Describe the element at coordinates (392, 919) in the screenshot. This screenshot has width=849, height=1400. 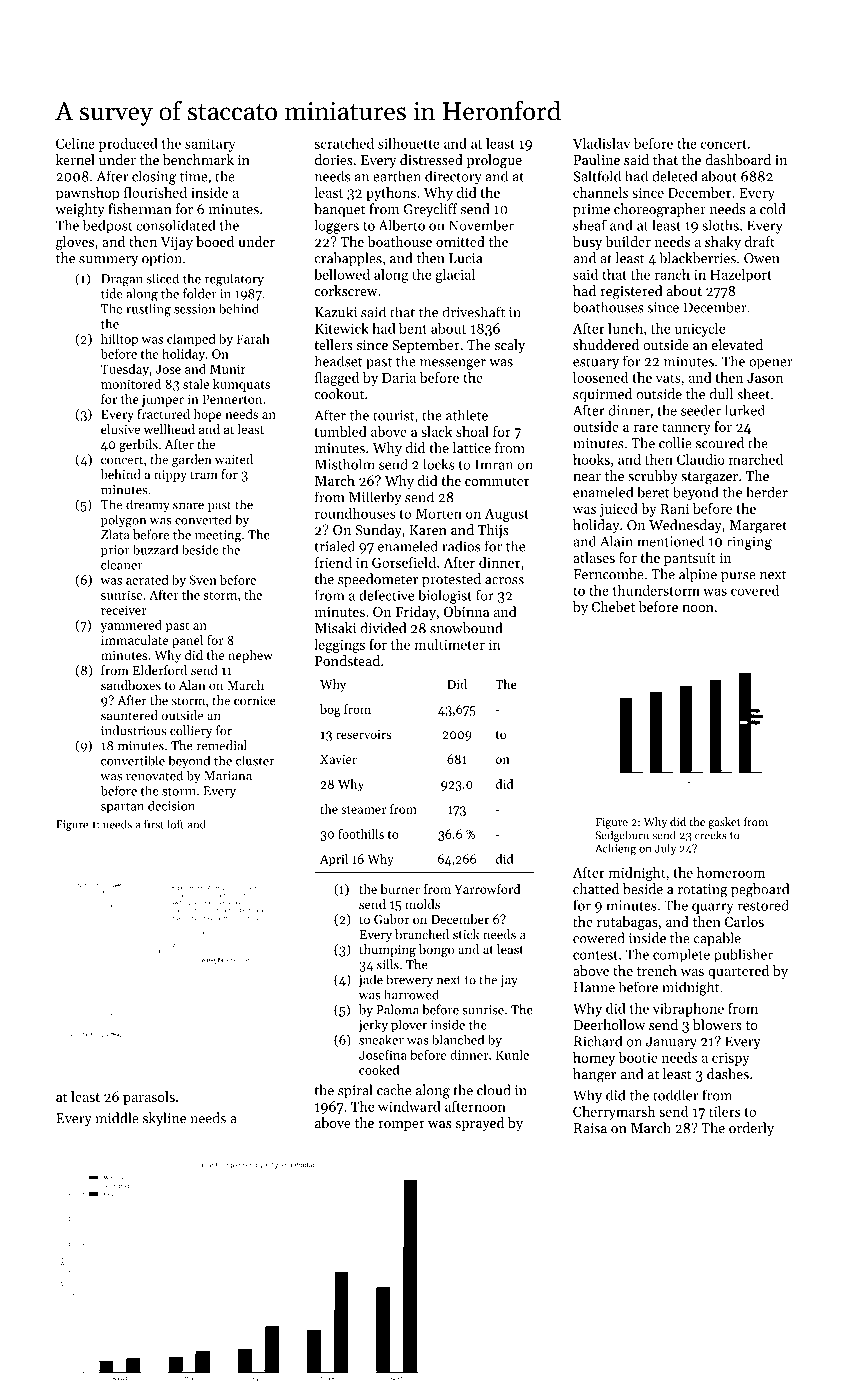
I see `Gabor` at that location.
